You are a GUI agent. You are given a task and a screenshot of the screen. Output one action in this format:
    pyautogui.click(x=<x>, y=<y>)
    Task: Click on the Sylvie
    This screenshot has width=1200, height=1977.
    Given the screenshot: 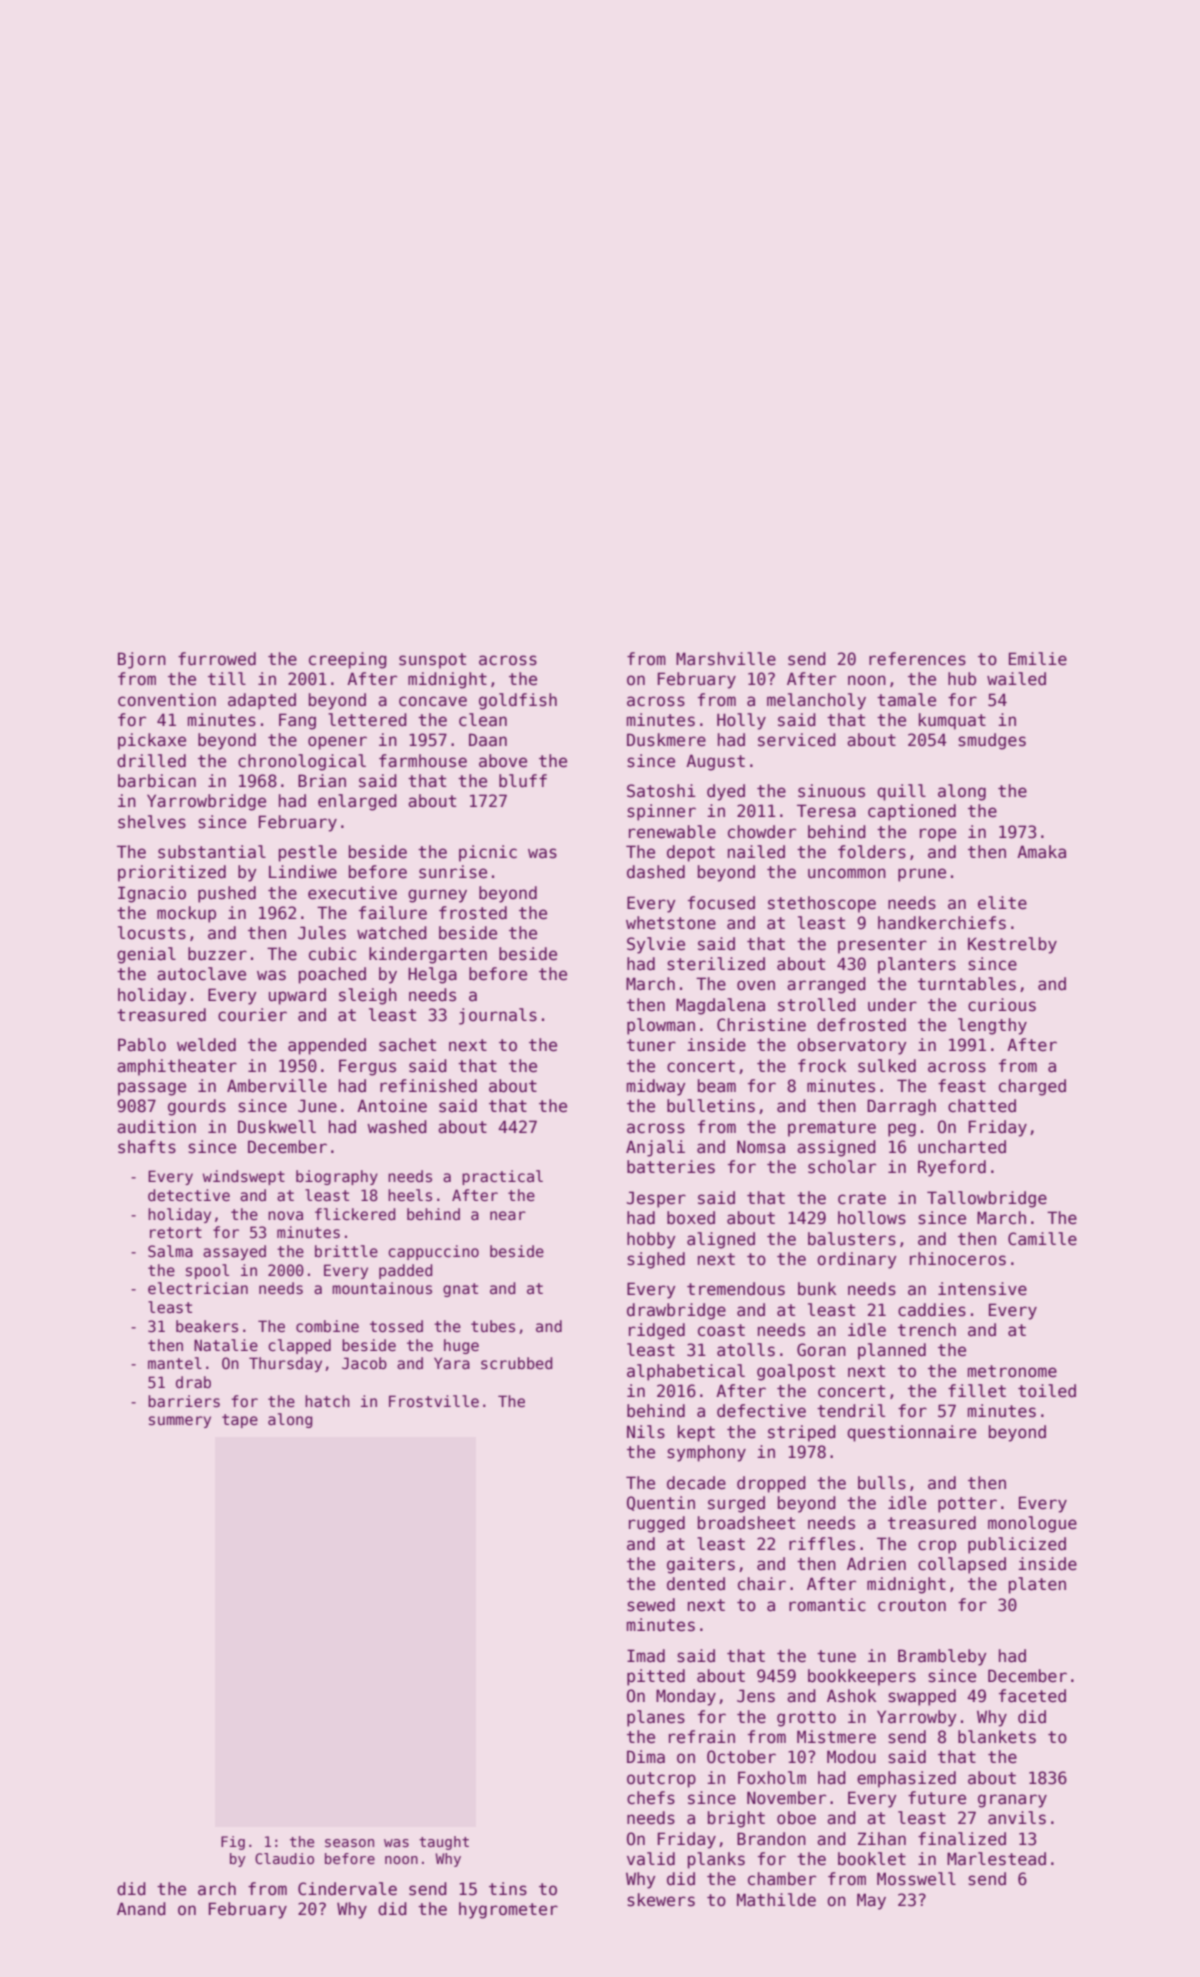 What is the action you would take?
    pyautogui.click(x=656, y=945)
